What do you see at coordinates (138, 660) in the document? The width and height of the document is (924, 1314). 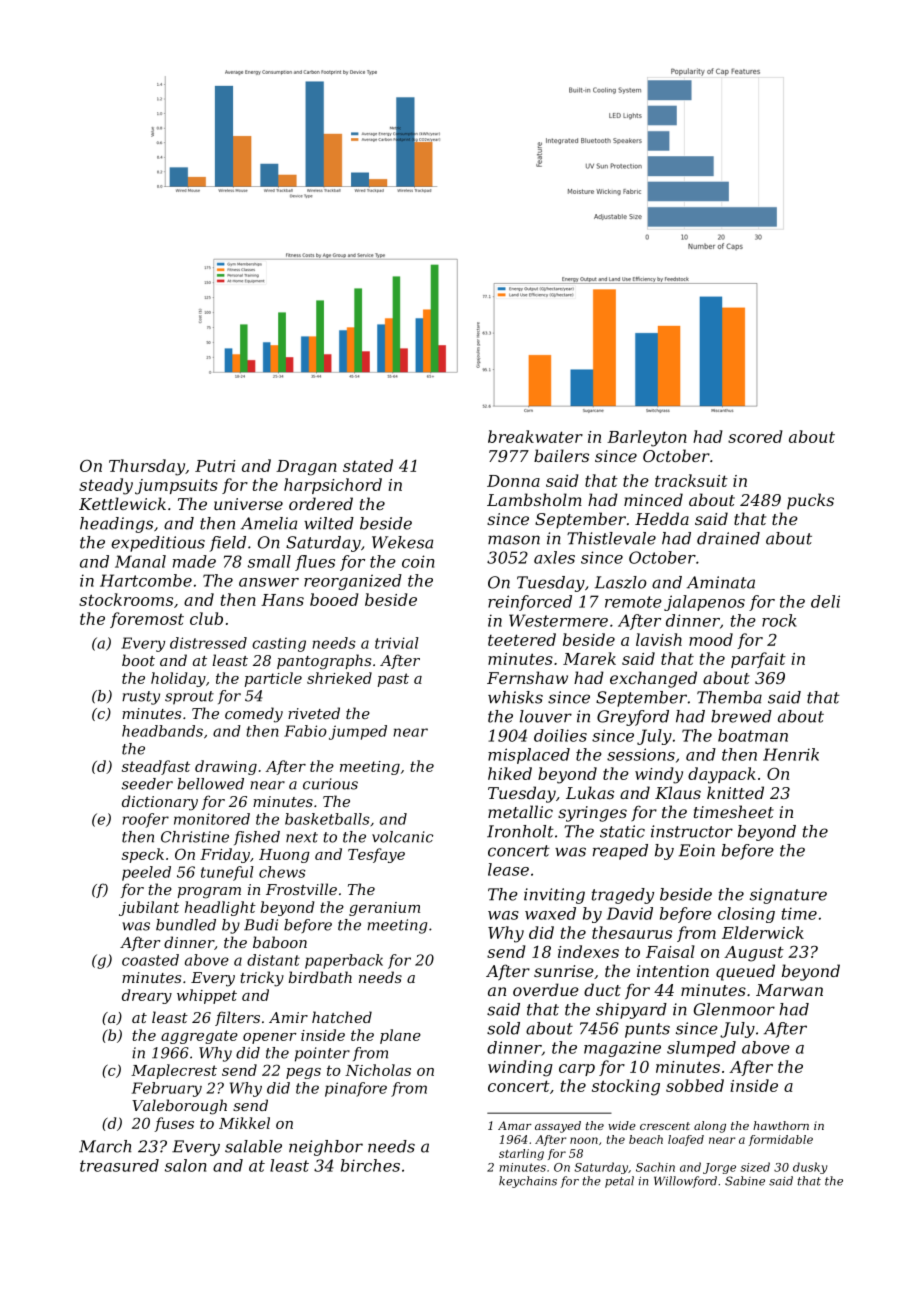 I see `boot` at bounding box center [138, 660].
